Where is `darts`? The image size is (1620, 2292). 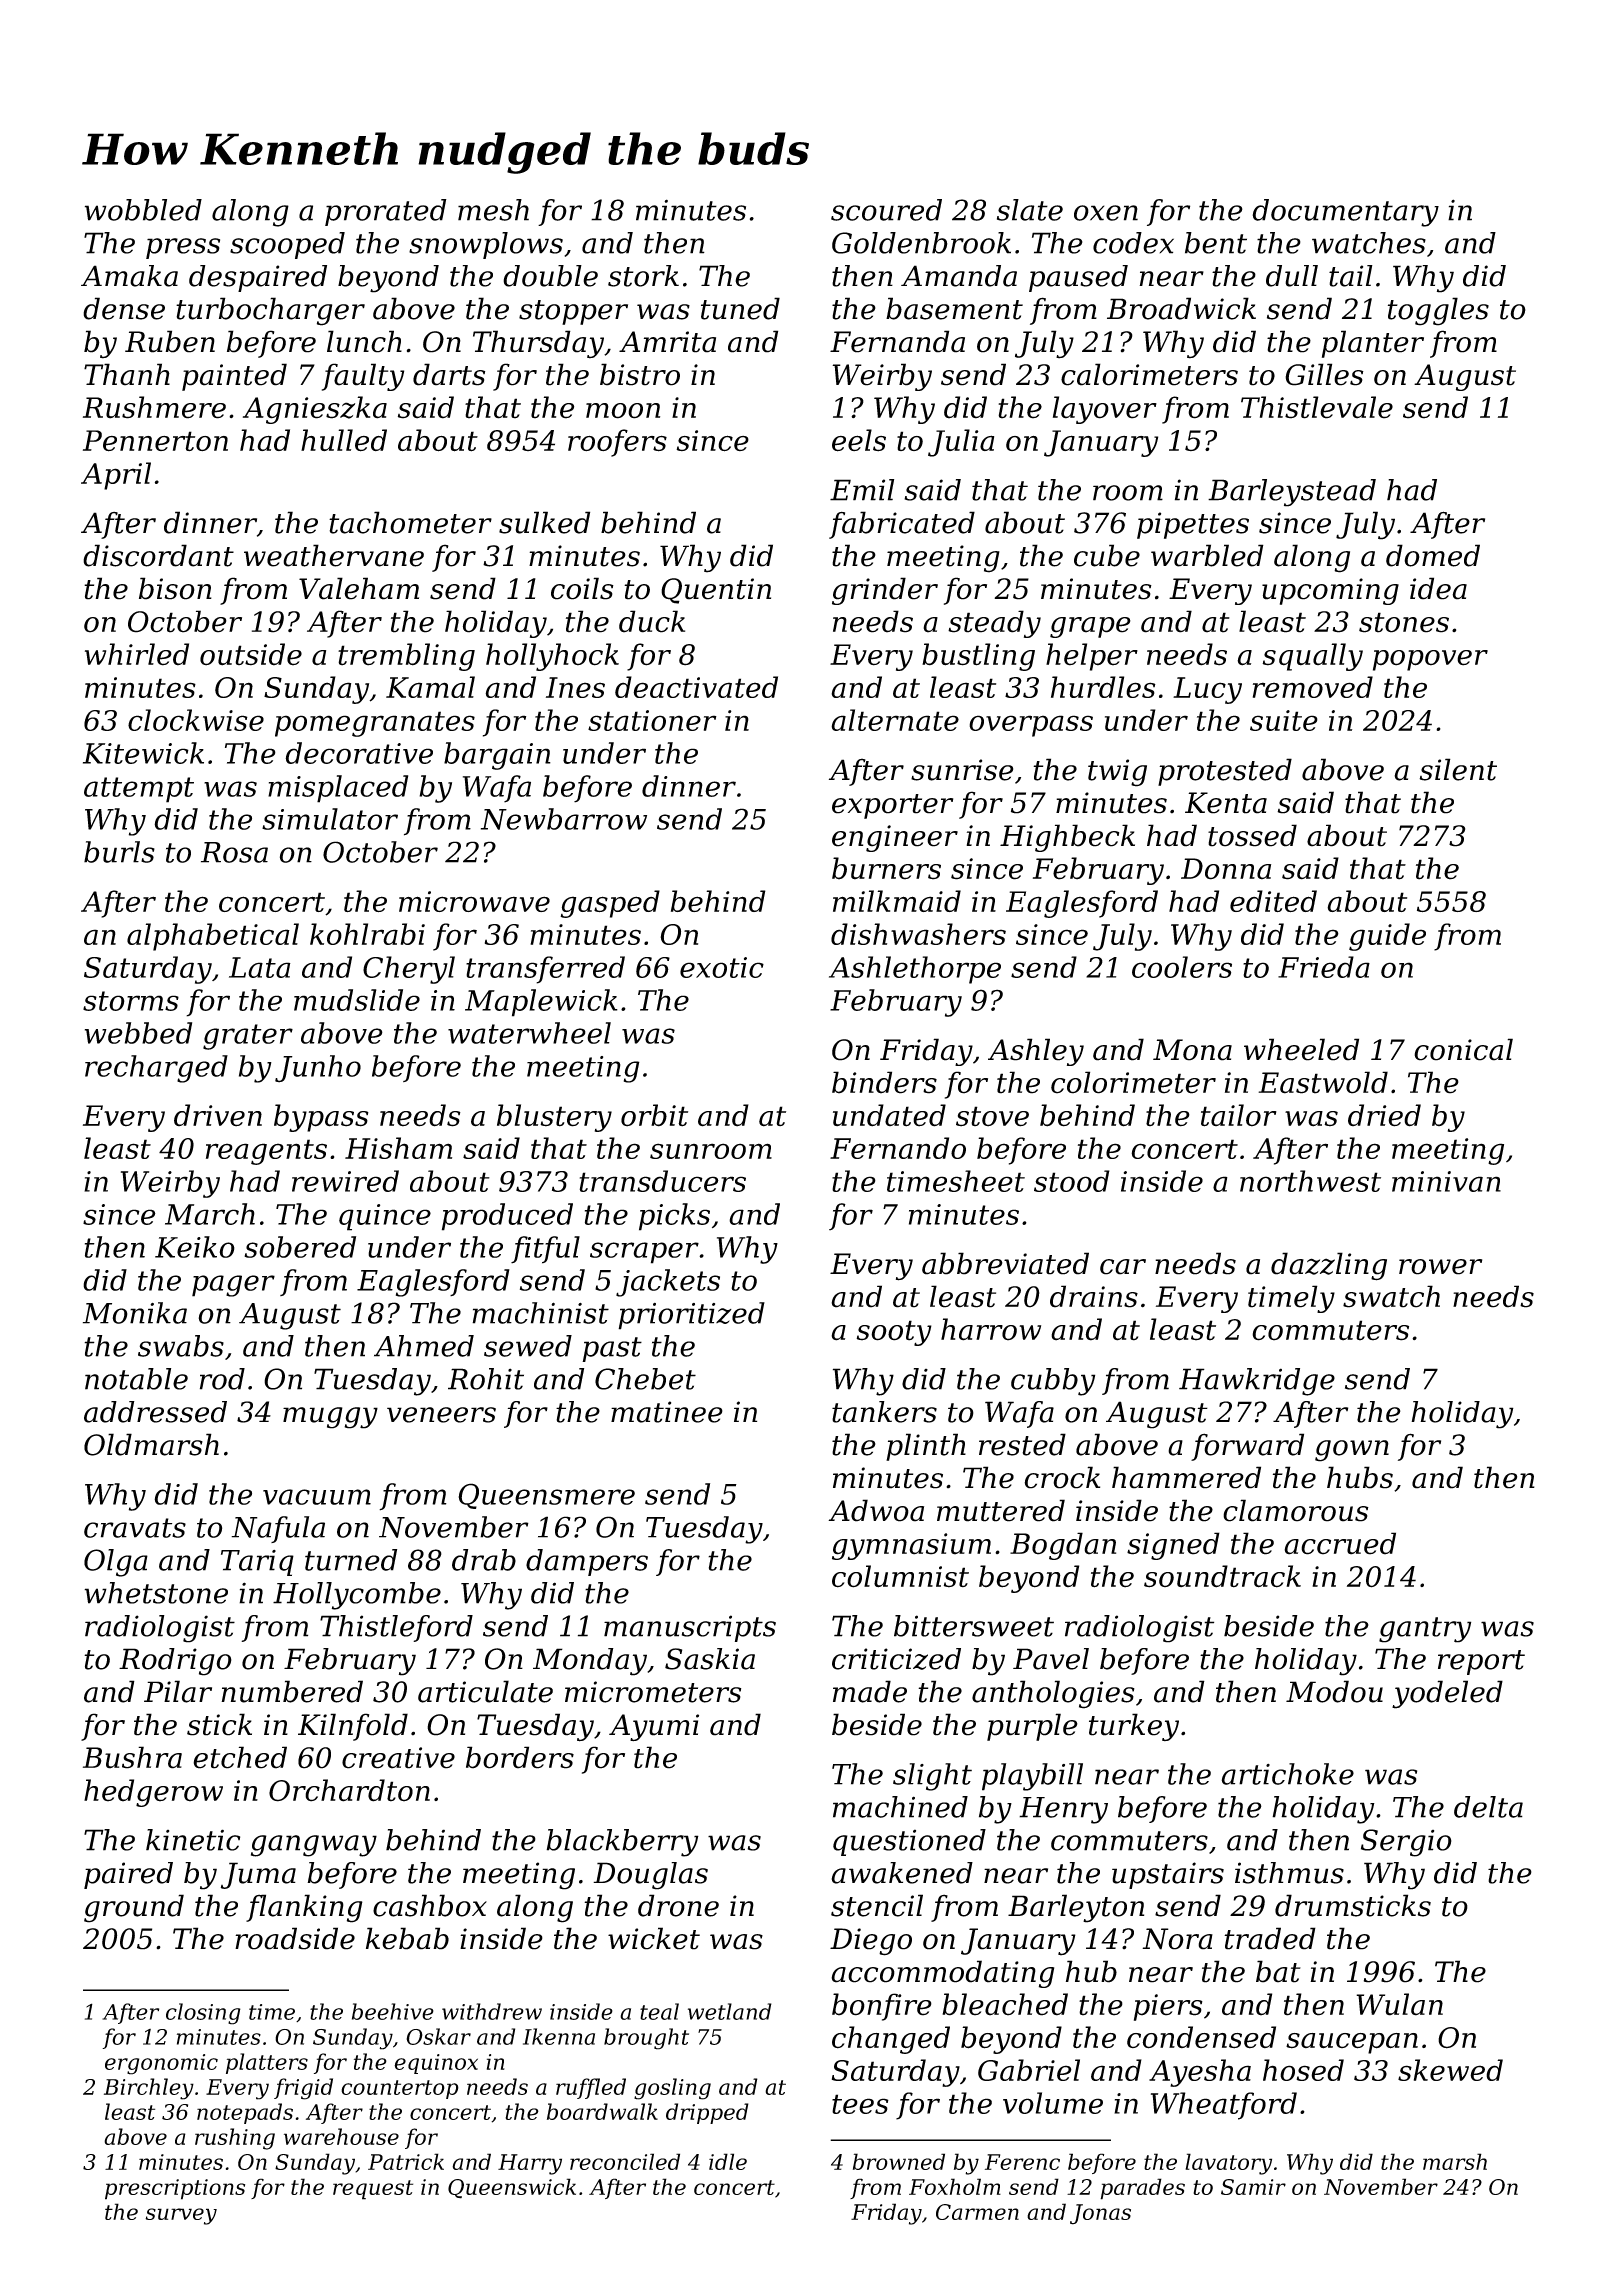 darts is located at coordinates (449, 374).
